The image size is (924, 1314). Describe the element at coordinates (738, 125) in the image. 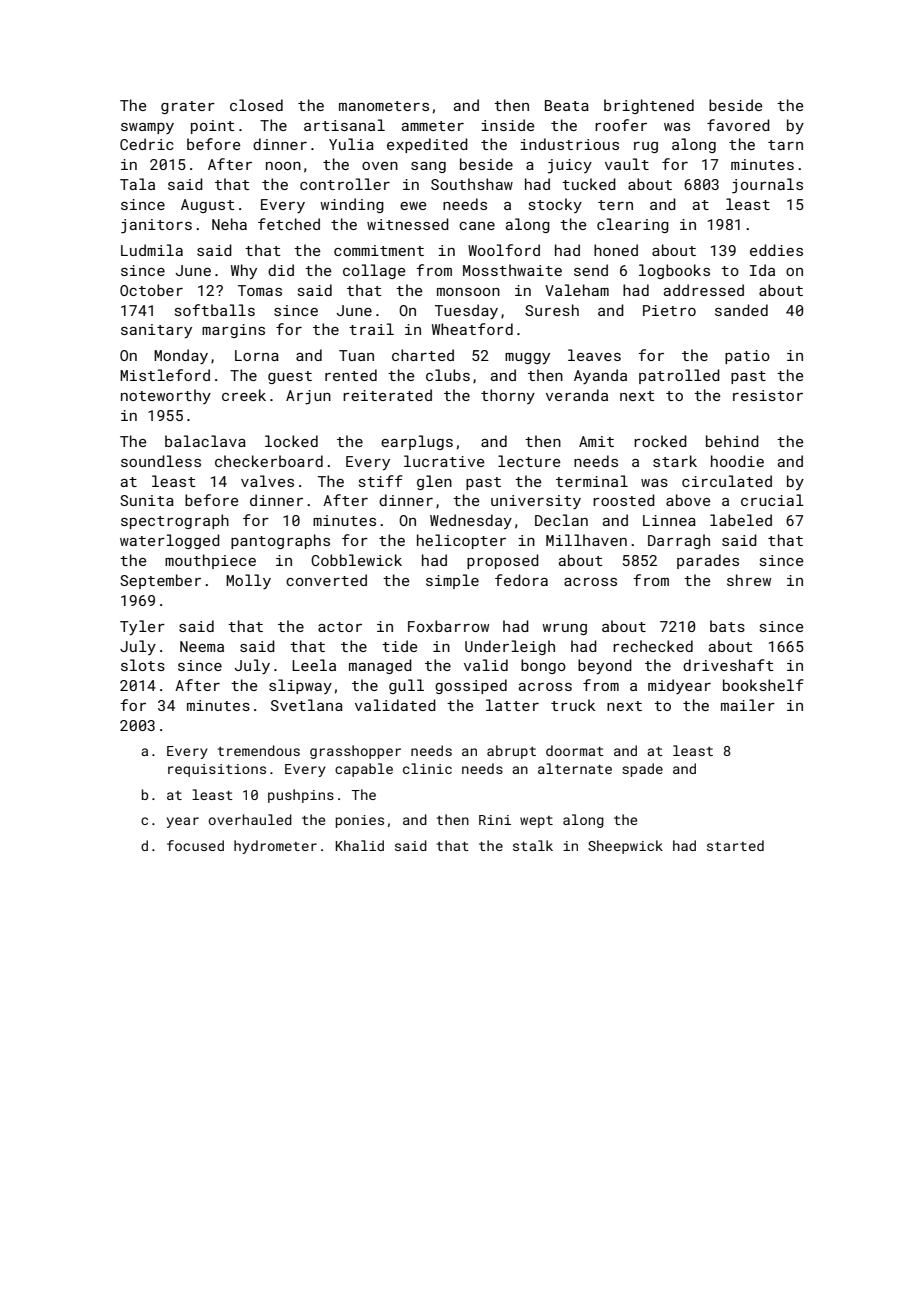

I see `favored` at that location.
